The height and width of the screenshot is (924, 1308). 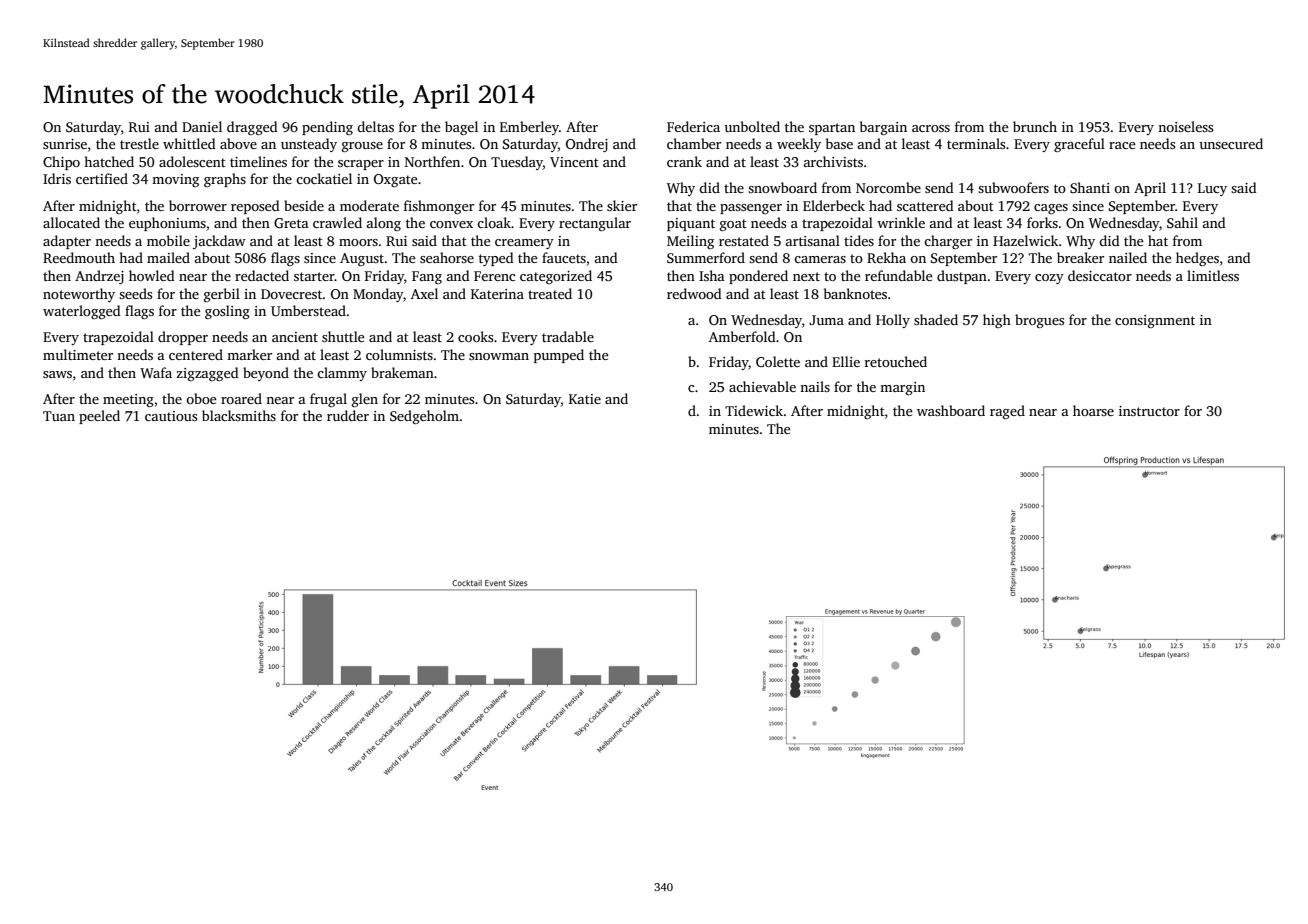 I want to click on Tidewick, so click(x=754, y=410).
